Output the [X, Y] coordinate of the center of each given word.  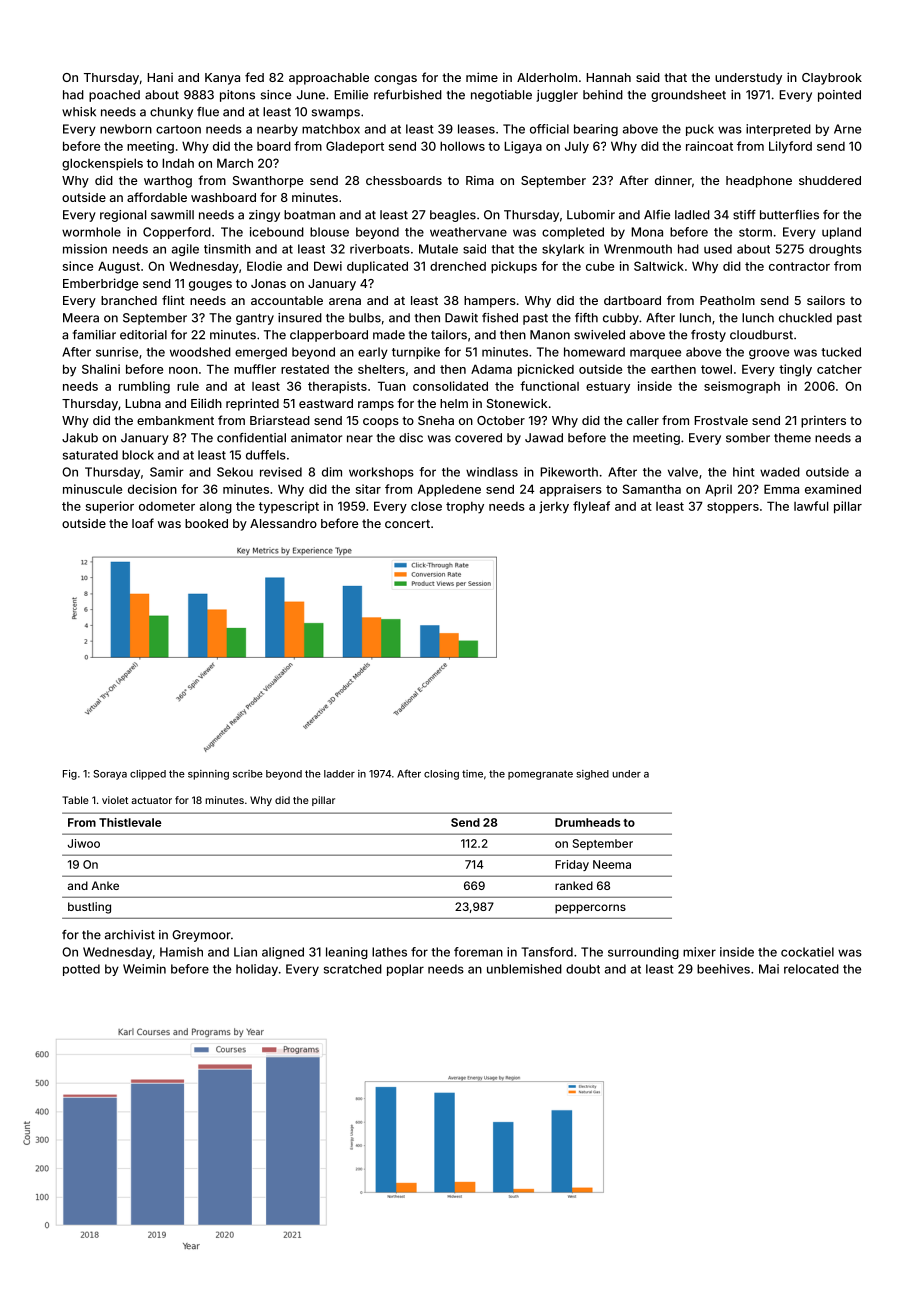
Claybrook [832, 79]
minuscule [92, 489]
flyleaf [591, 507]
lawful [811, 506]
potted [81, 970]
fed [254, 77]
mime [482, 77]
